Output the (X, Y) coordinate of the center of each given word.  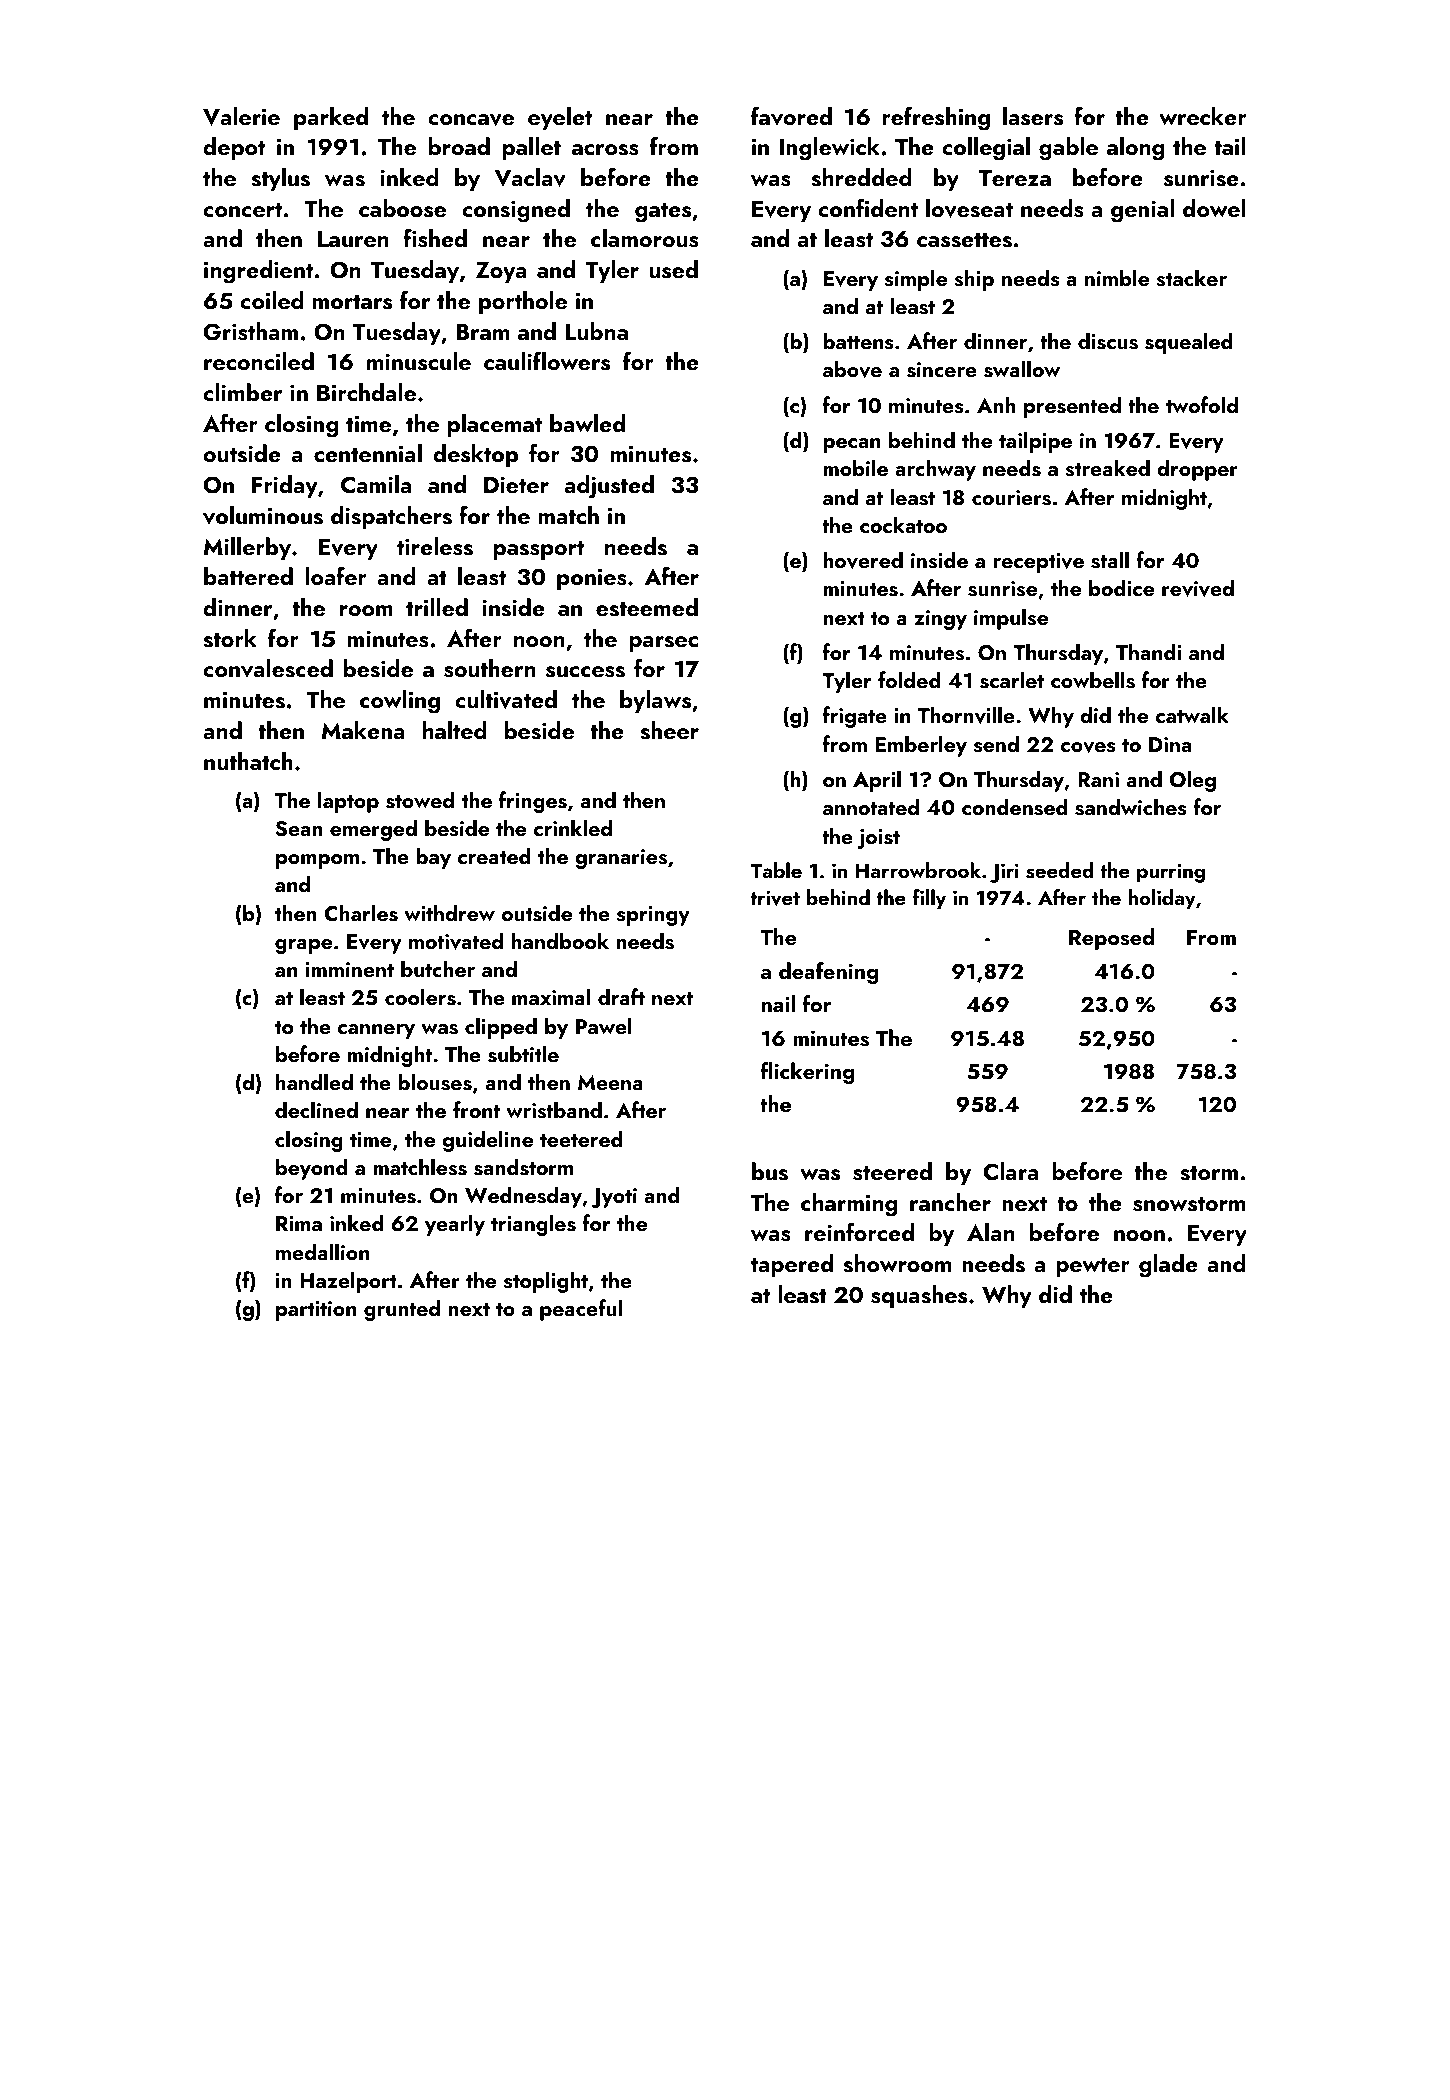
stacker (1191, 278)
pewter (1093, 1267)
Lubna (596, 331)
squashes (919, 1296)
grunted (402, 1310)
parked (331, 118)
